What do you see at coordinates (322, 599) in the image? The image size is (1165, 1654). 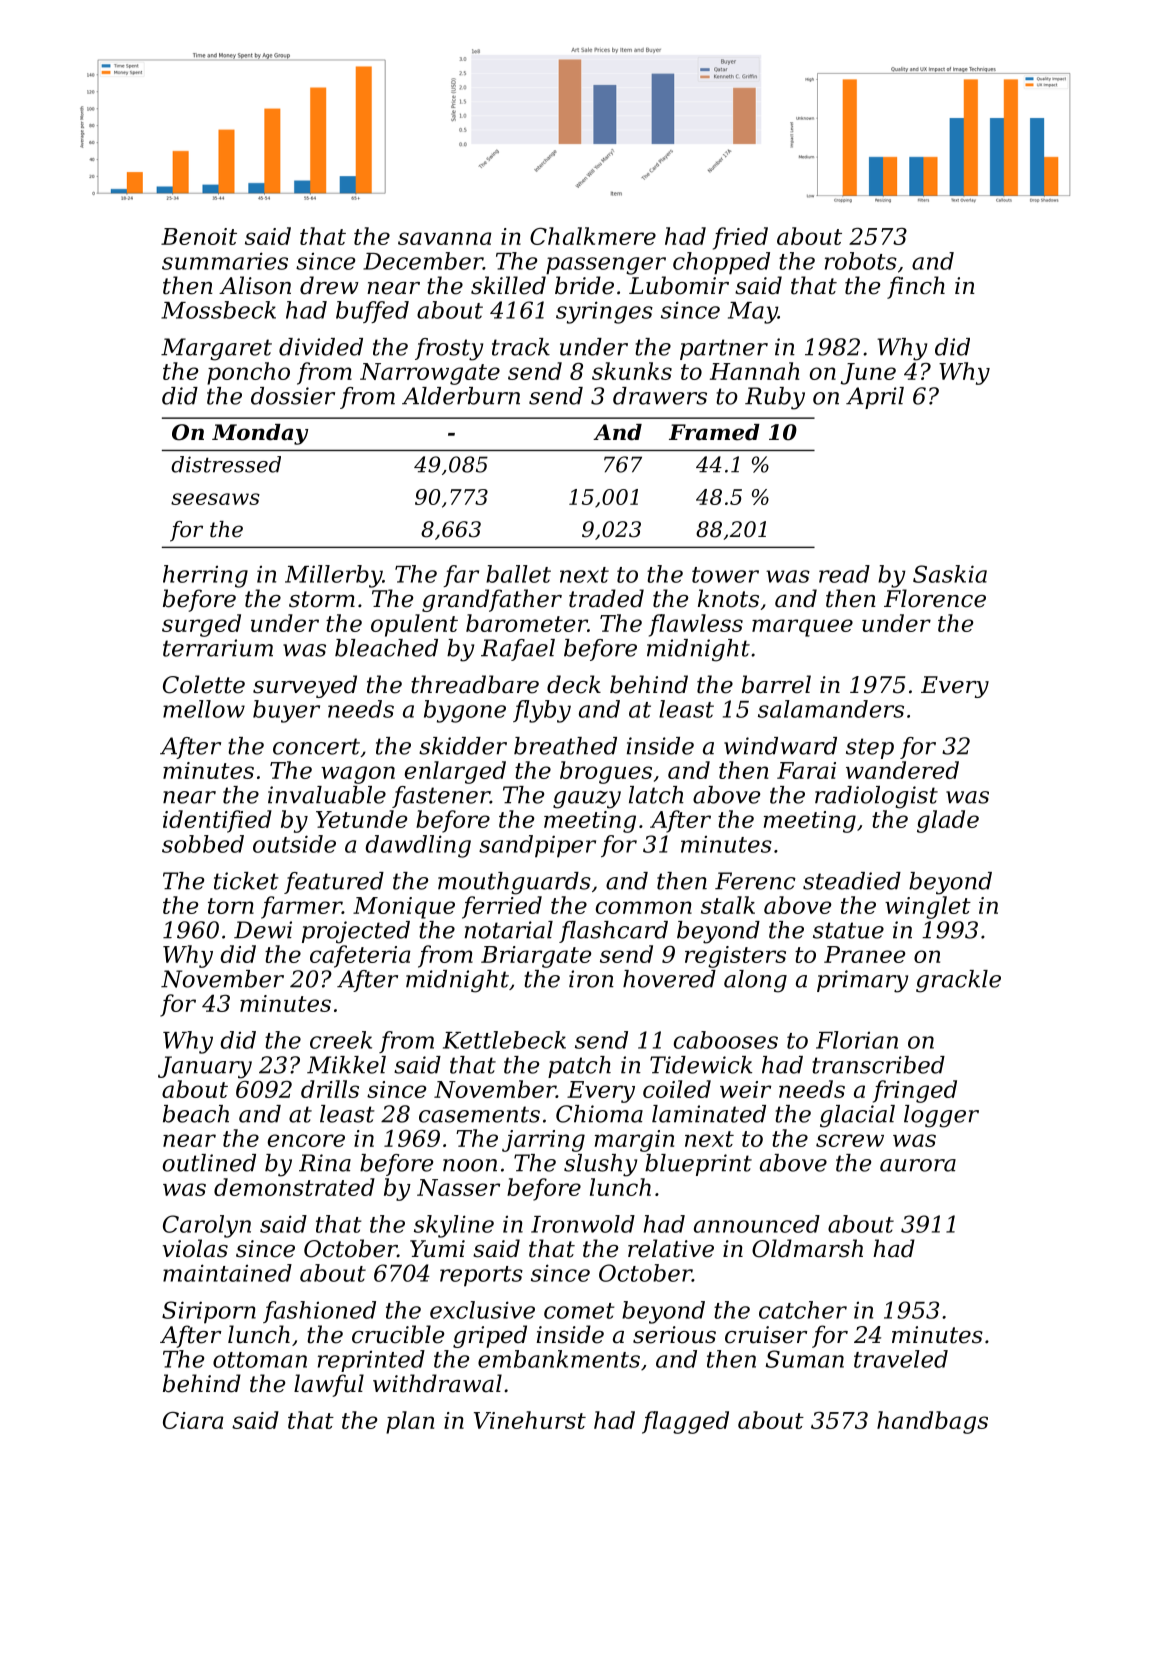 I see `storm` at bounding box center [322, 599].
